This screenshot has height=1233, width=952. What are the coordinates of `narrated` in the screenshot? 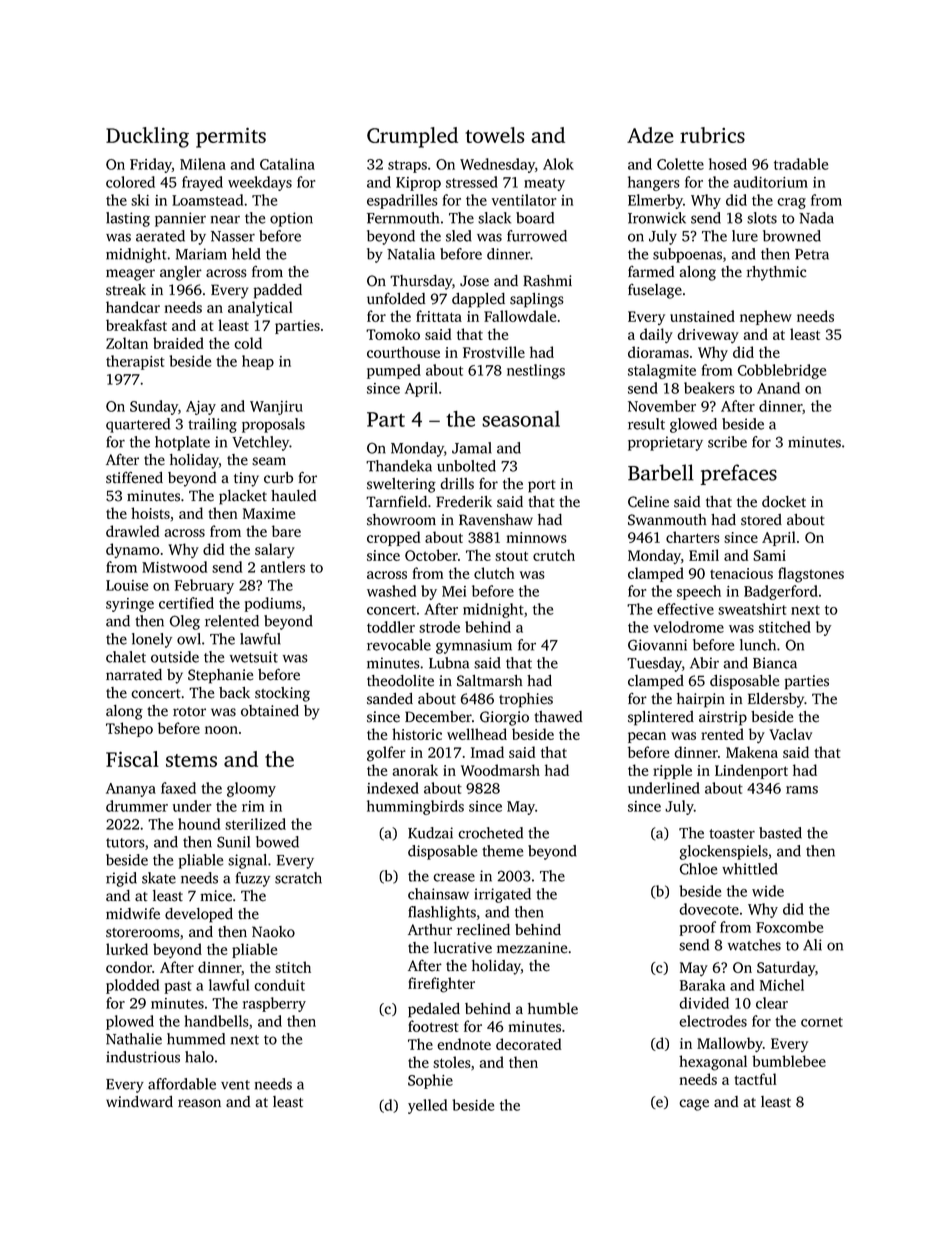 It's located at (134, 675).
